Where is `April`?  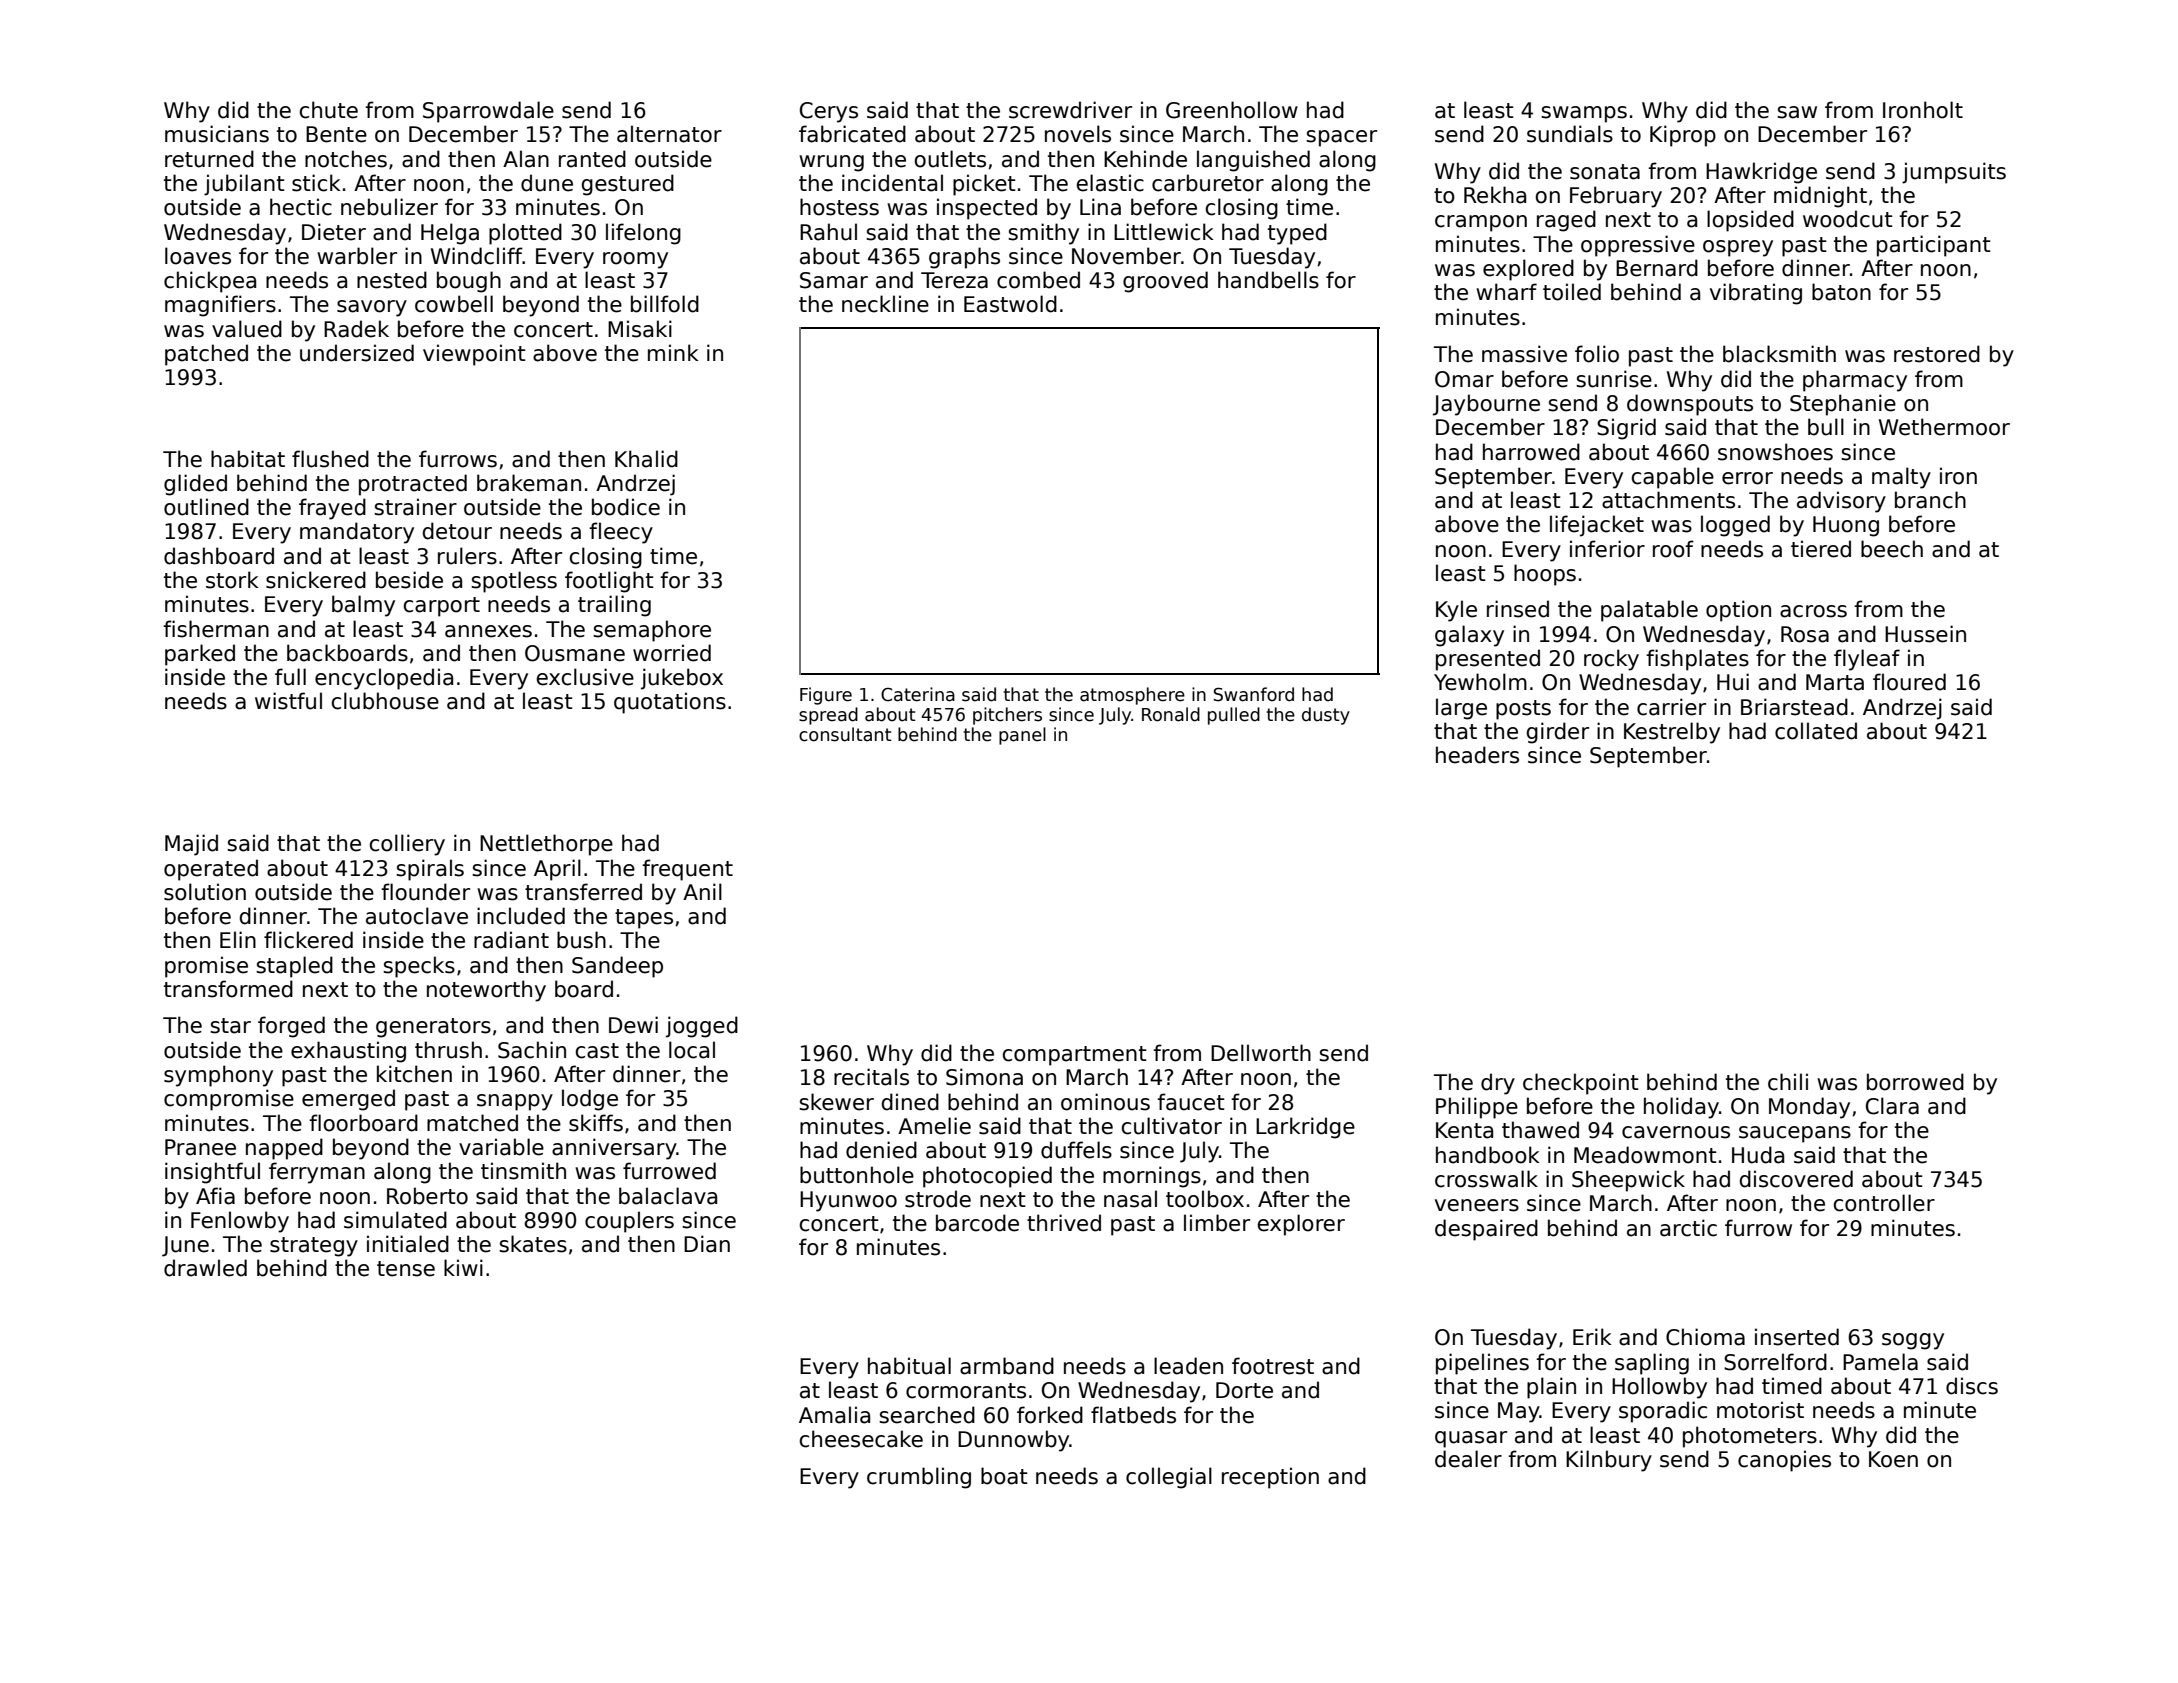
April is located at coordinates (557, 870).
